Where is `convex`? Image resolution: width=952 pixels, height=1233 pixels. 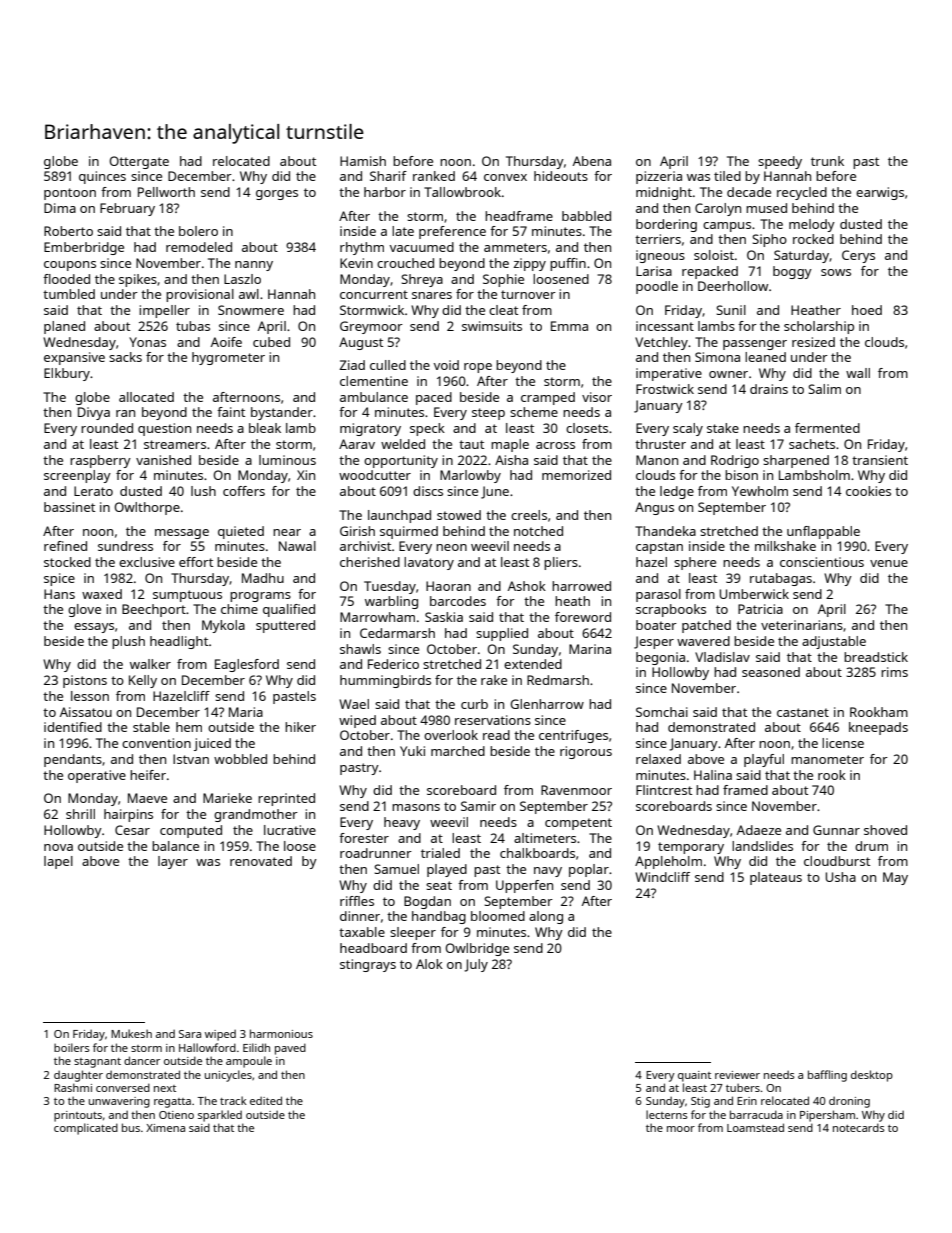
convex is located at coordinates (505, 177).
